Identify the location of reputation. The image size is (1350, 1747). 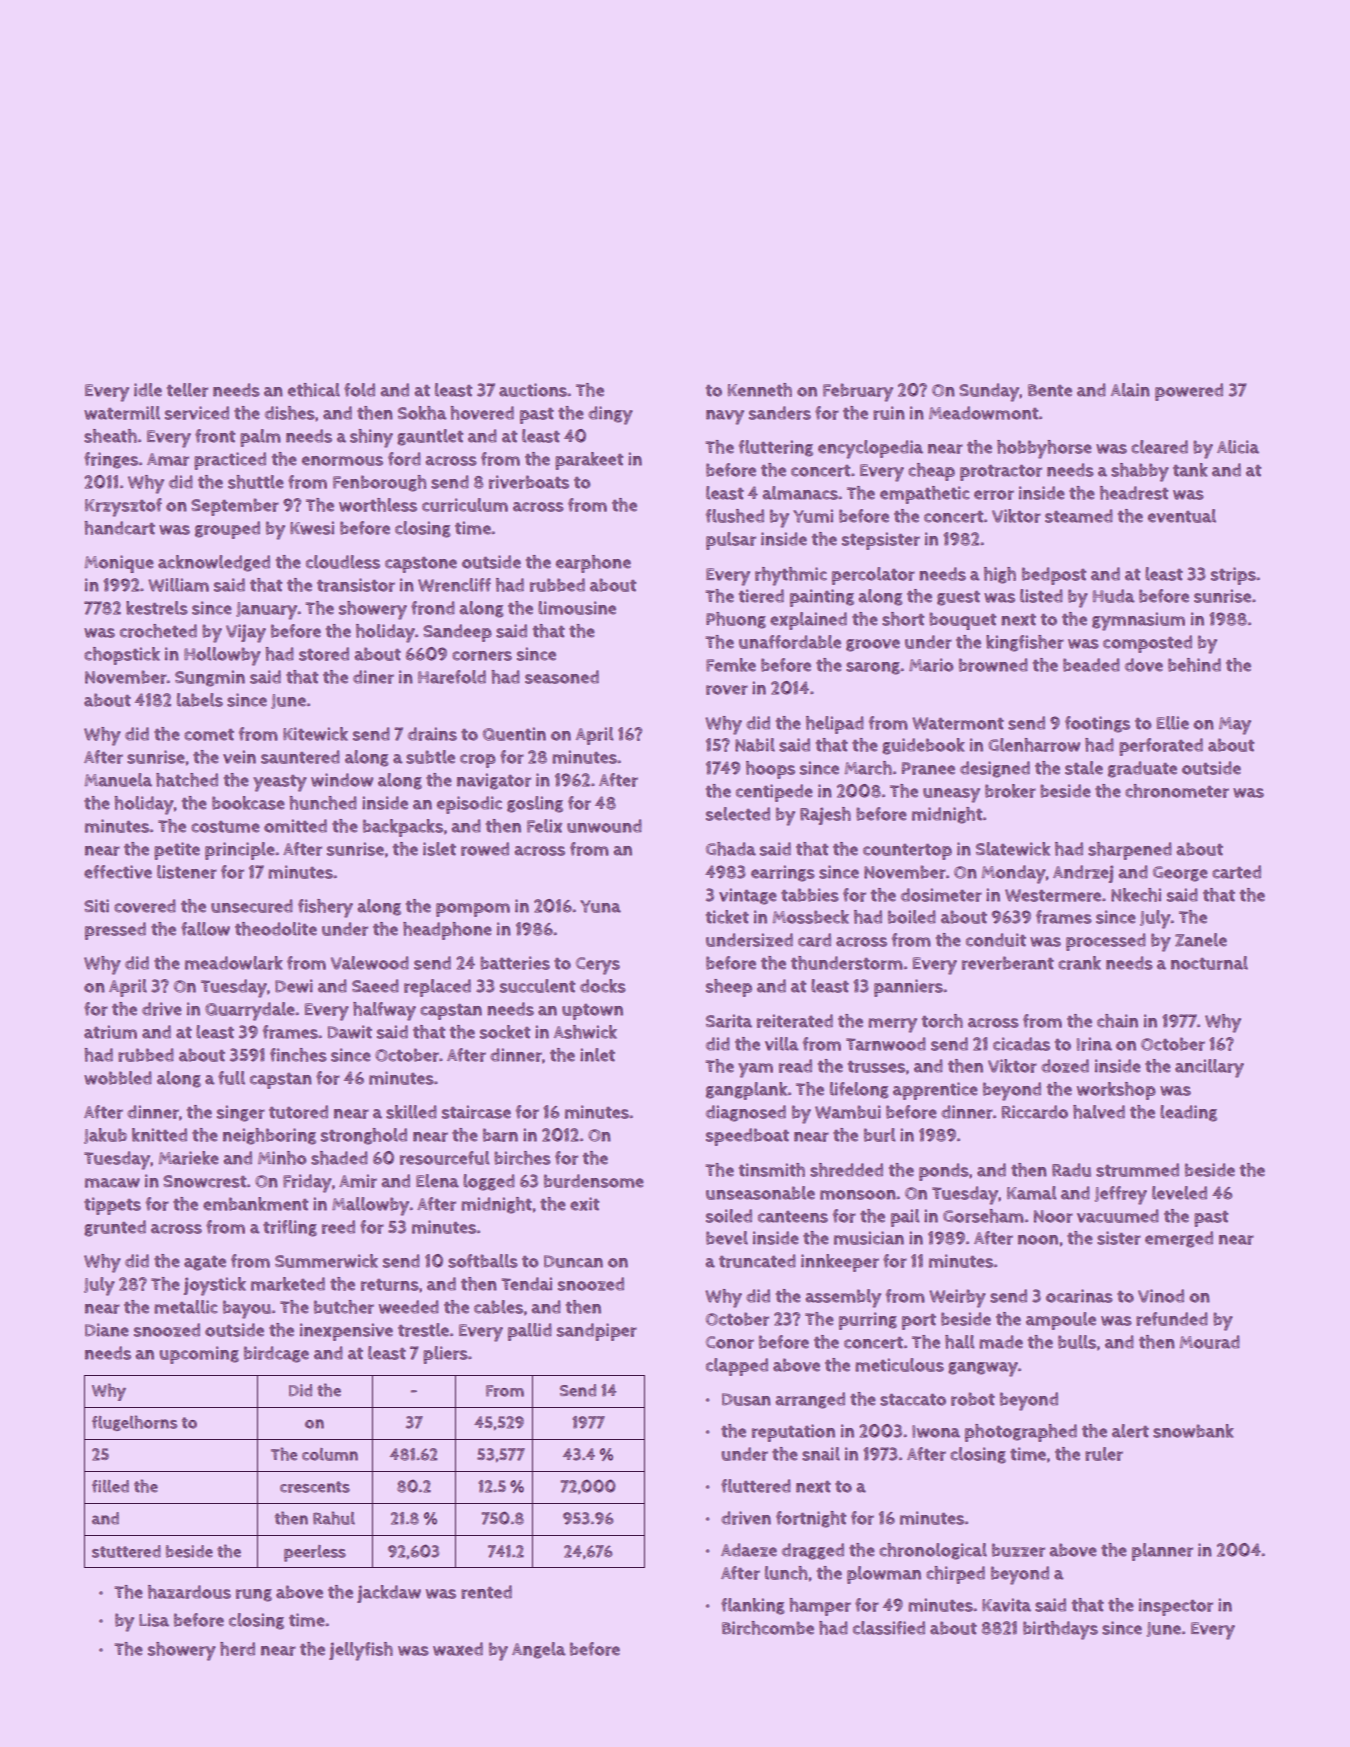
(793, 1433).
